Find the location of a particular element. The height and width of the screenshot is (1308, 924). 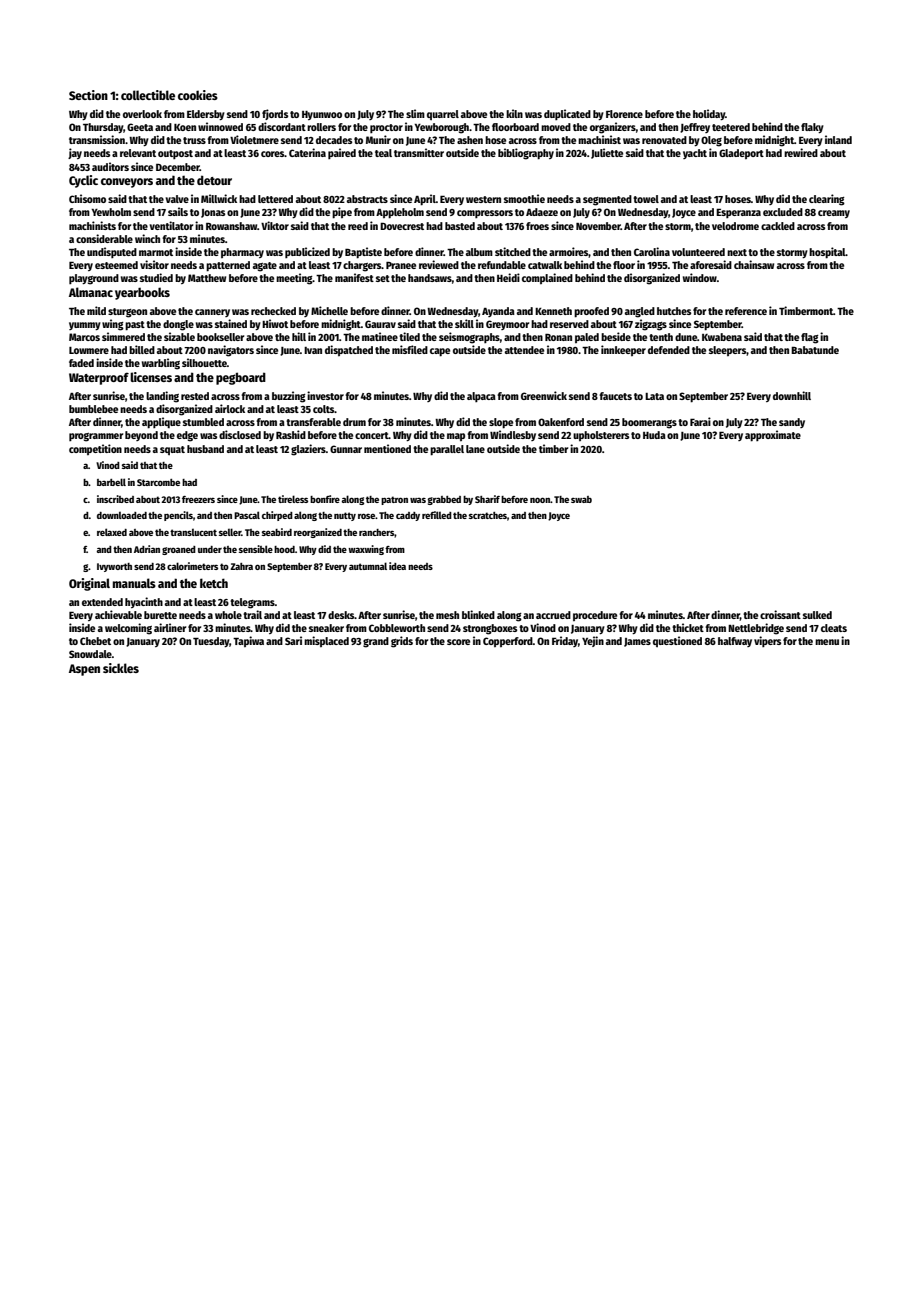

window is located at coordinates (700, 277).
